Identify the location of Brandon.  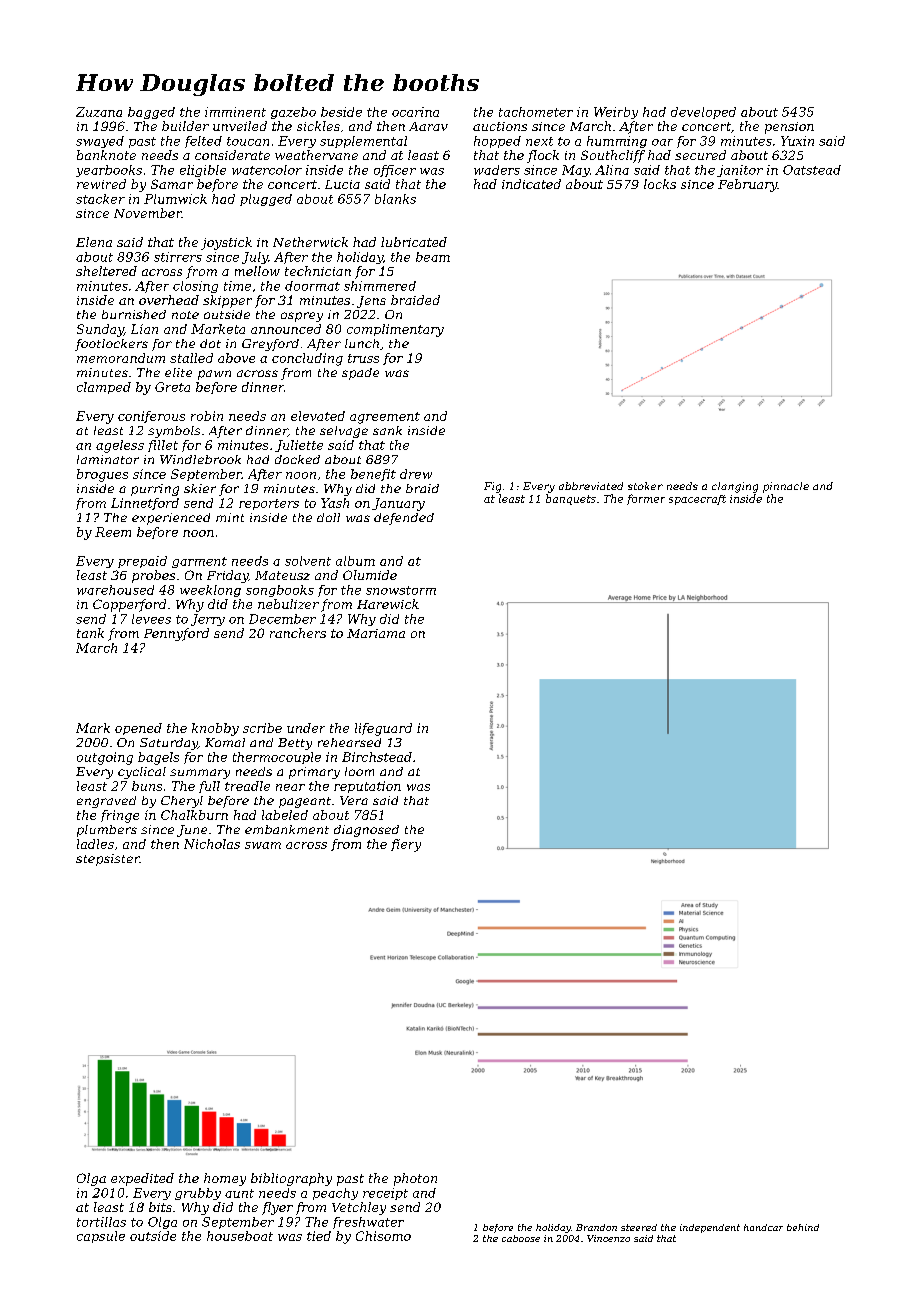
(596, 1227).
